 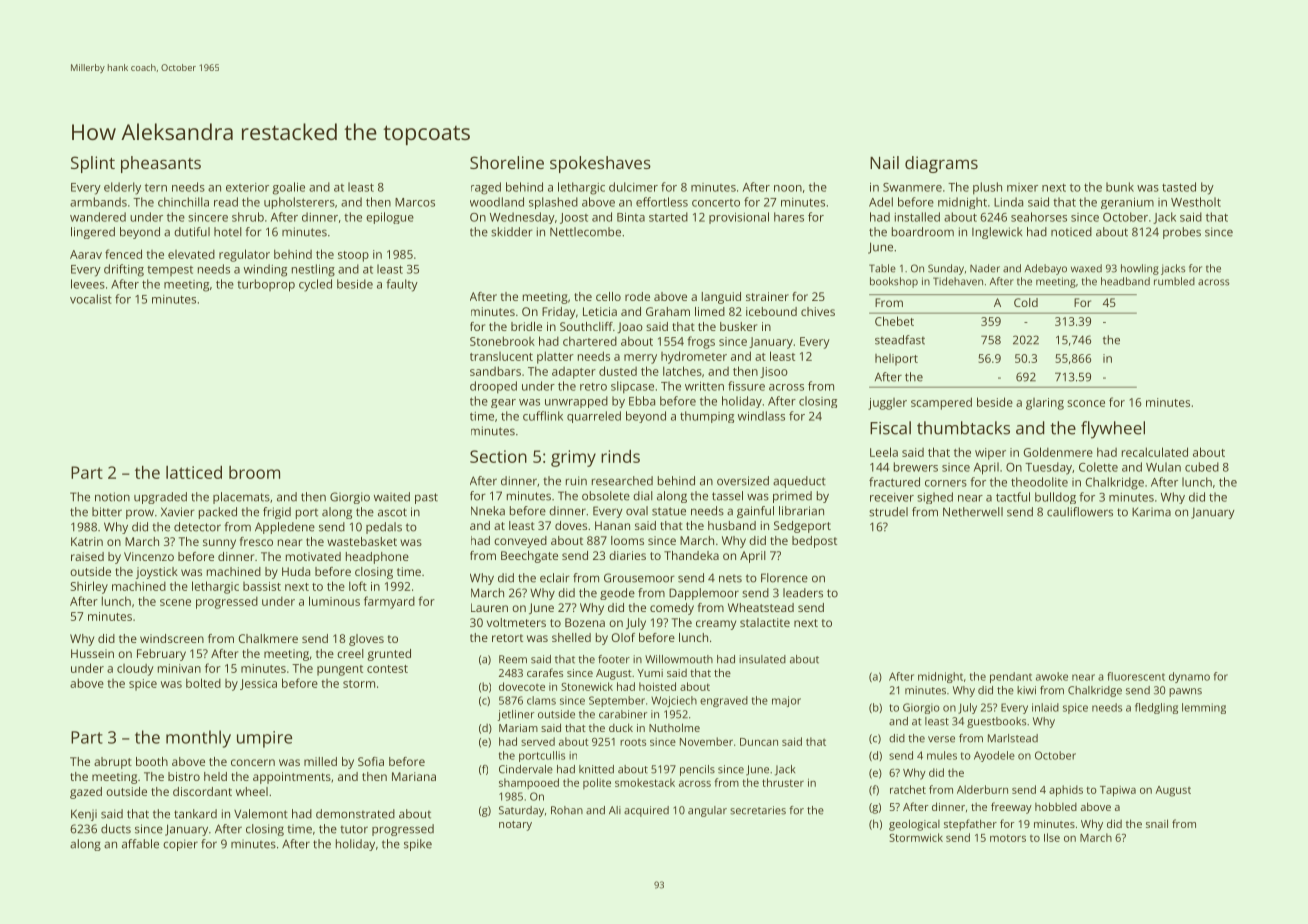 I want to click on copier, so click(x=180, y=845).
